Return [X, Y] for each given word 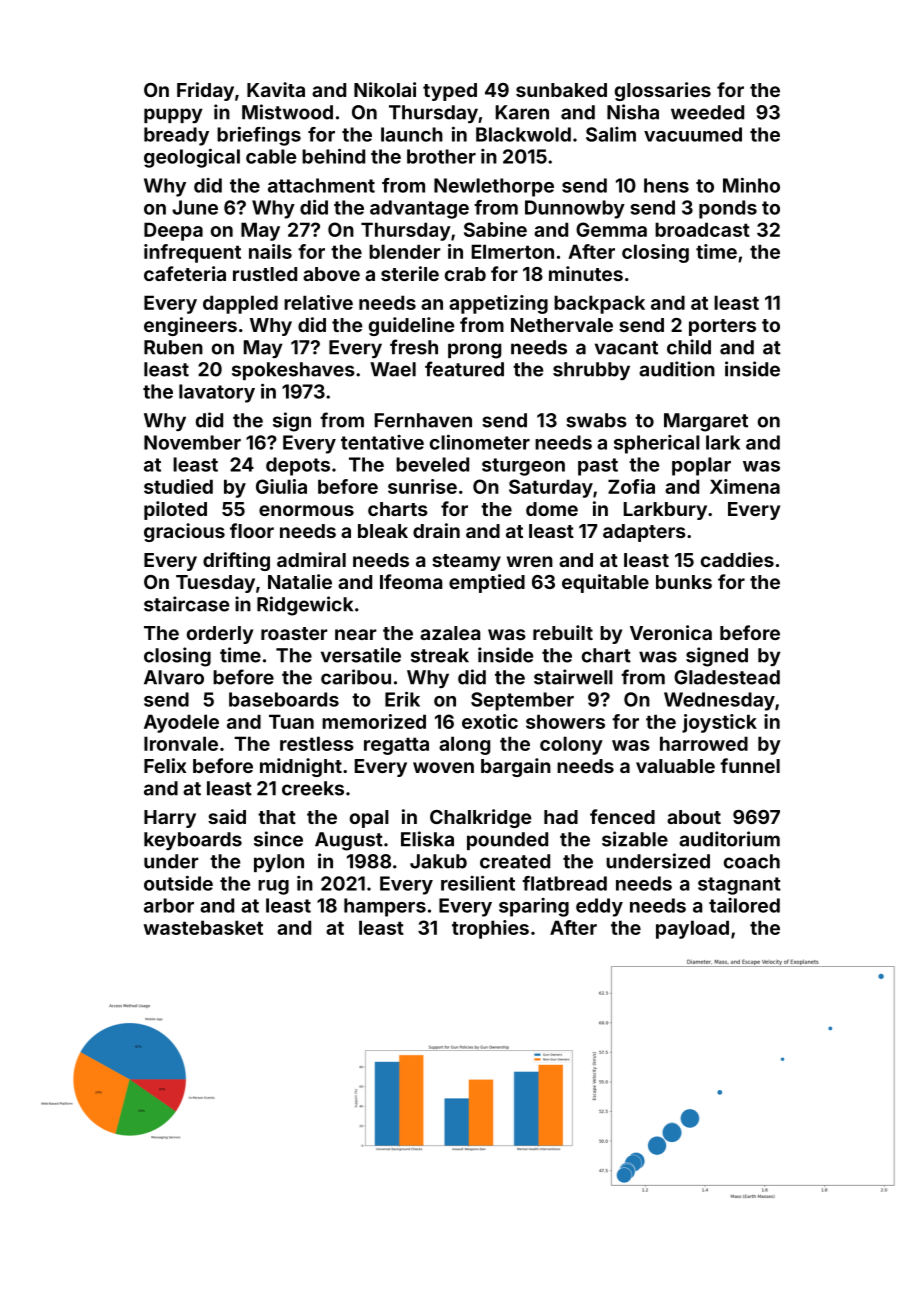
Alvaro [174, 677]
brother [441, 156]
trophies [490, 929]
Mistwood [287, 112]
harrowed [704, 743]
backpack [599, 304]
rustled [265, 274]
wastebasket [203, 927]
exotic [490, 721]
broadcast [702, 229]
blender [405, 251]
